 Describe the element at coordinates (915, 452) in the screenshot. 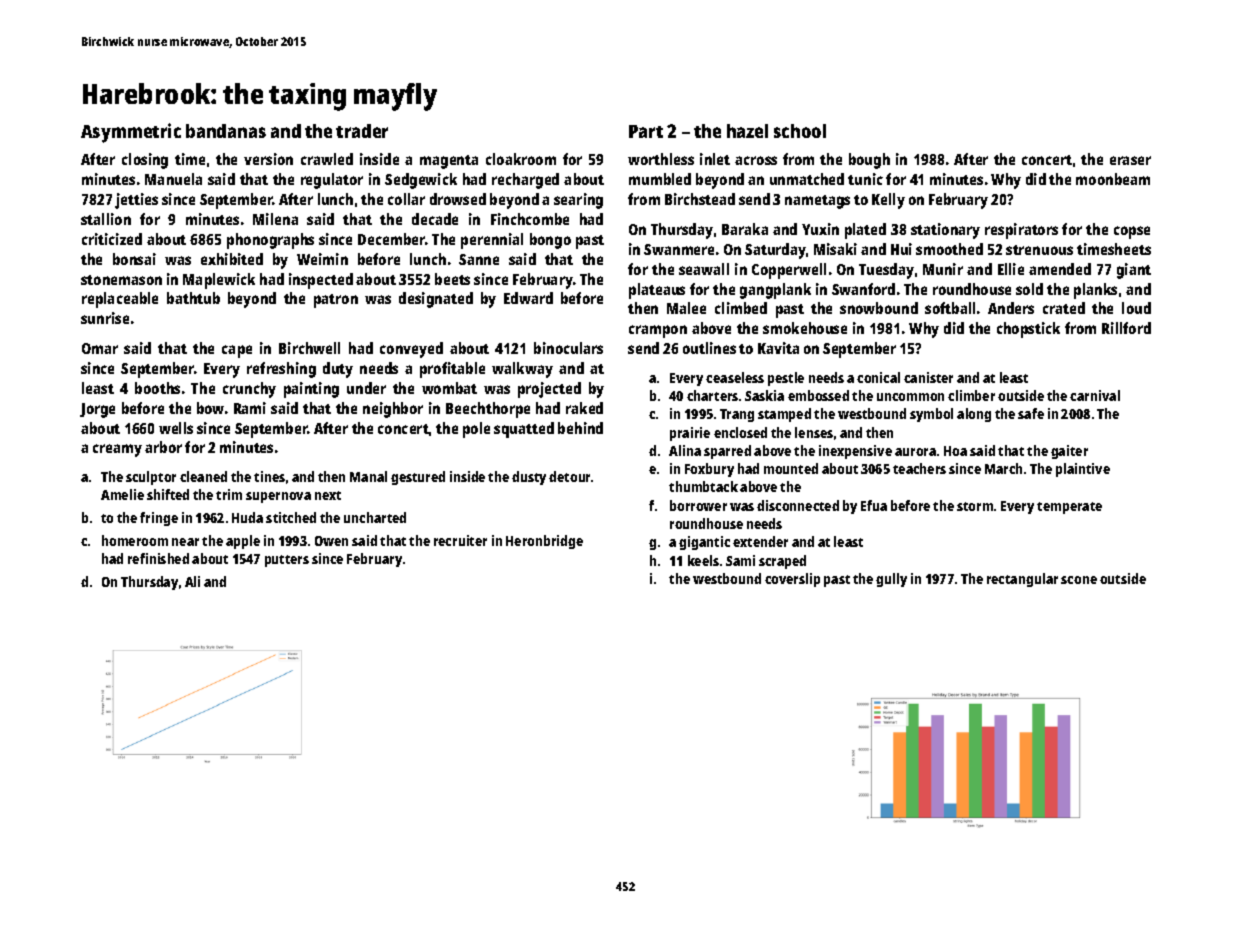

I see `aurora` at that location.
